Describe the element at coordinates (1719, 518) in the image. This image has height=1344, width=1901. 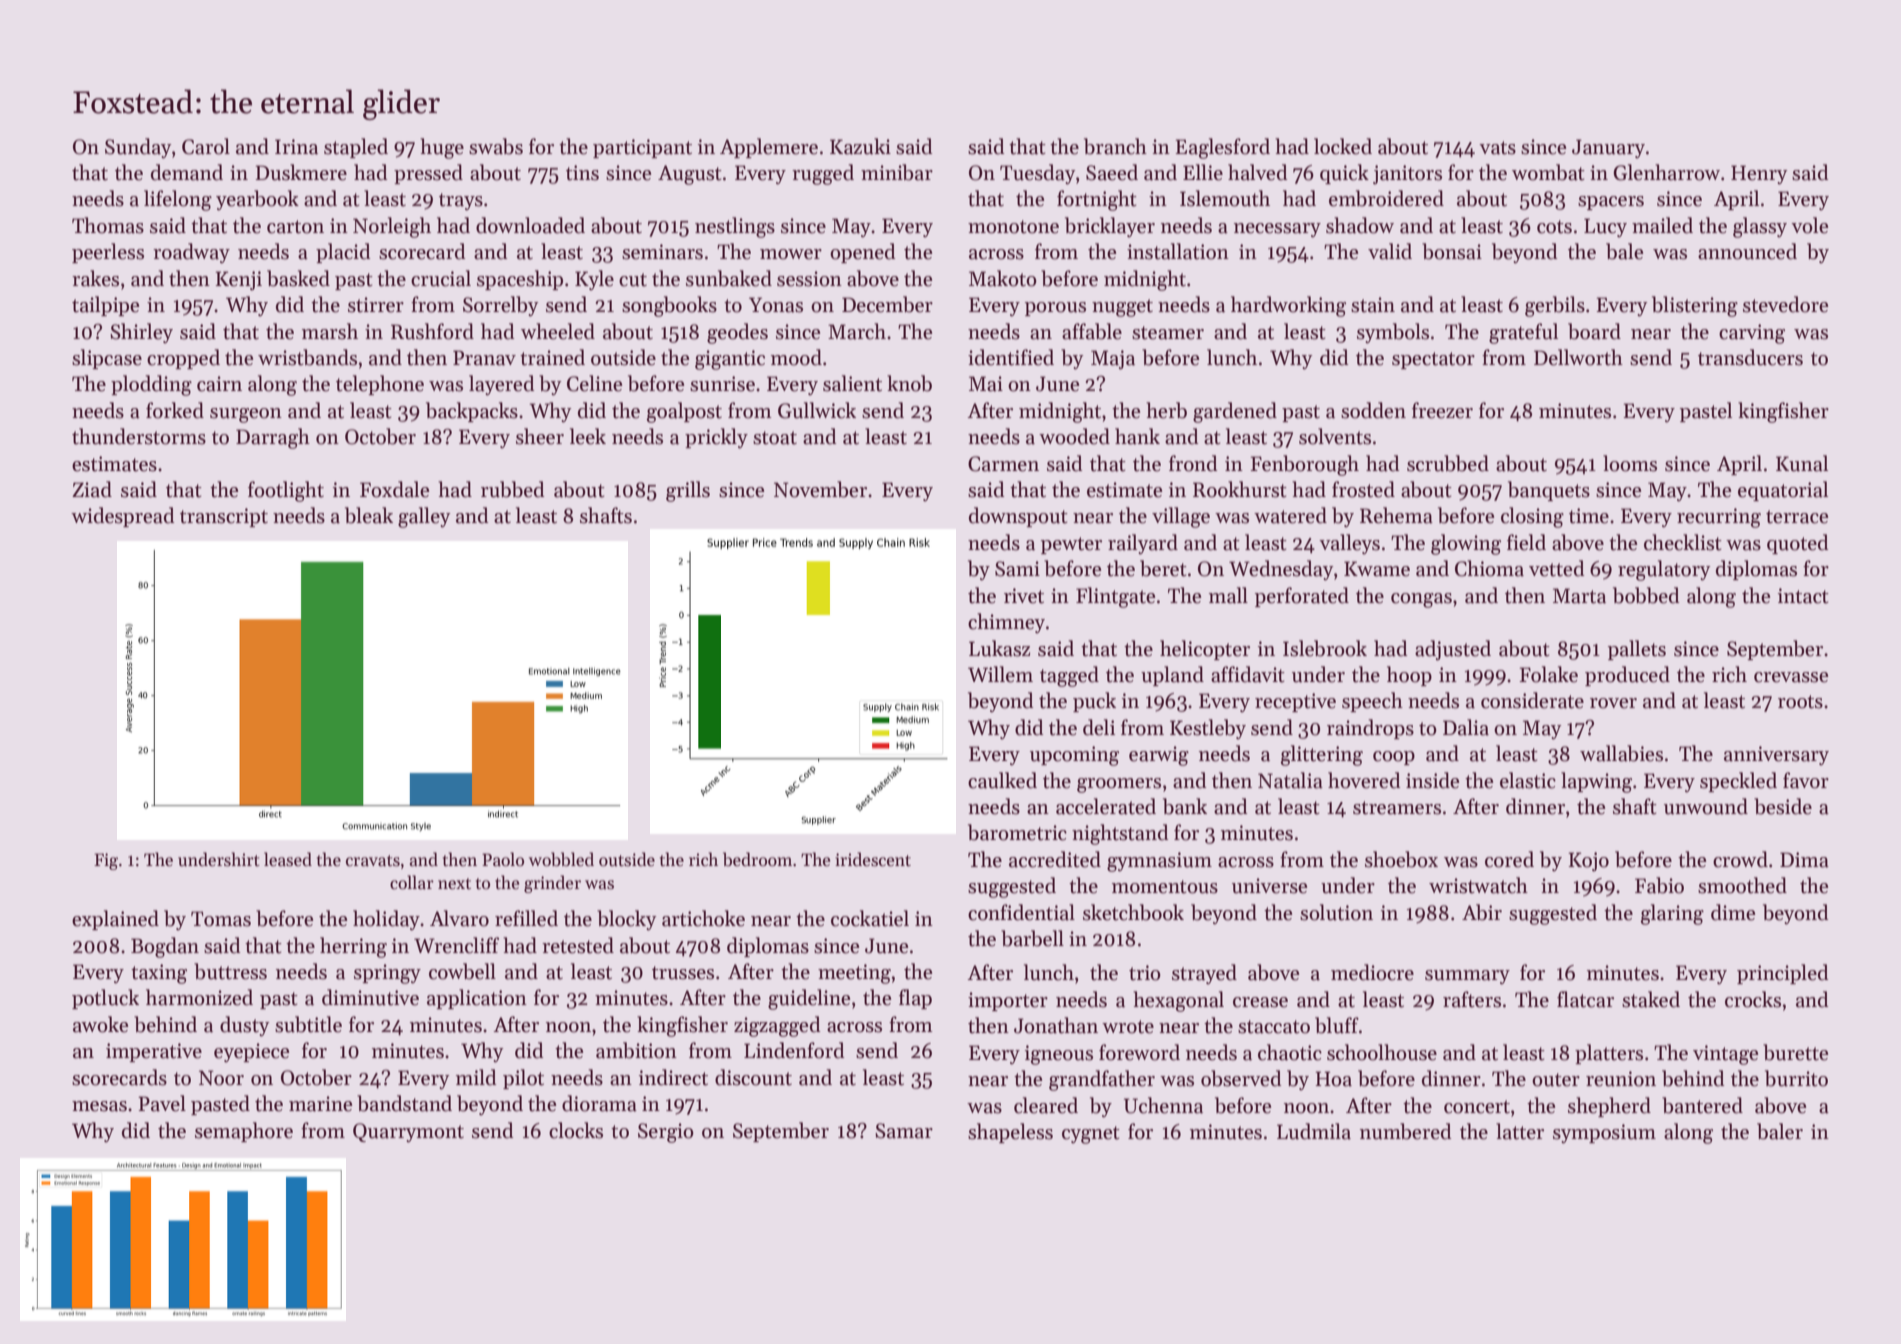
I see `recurring` at that location.
